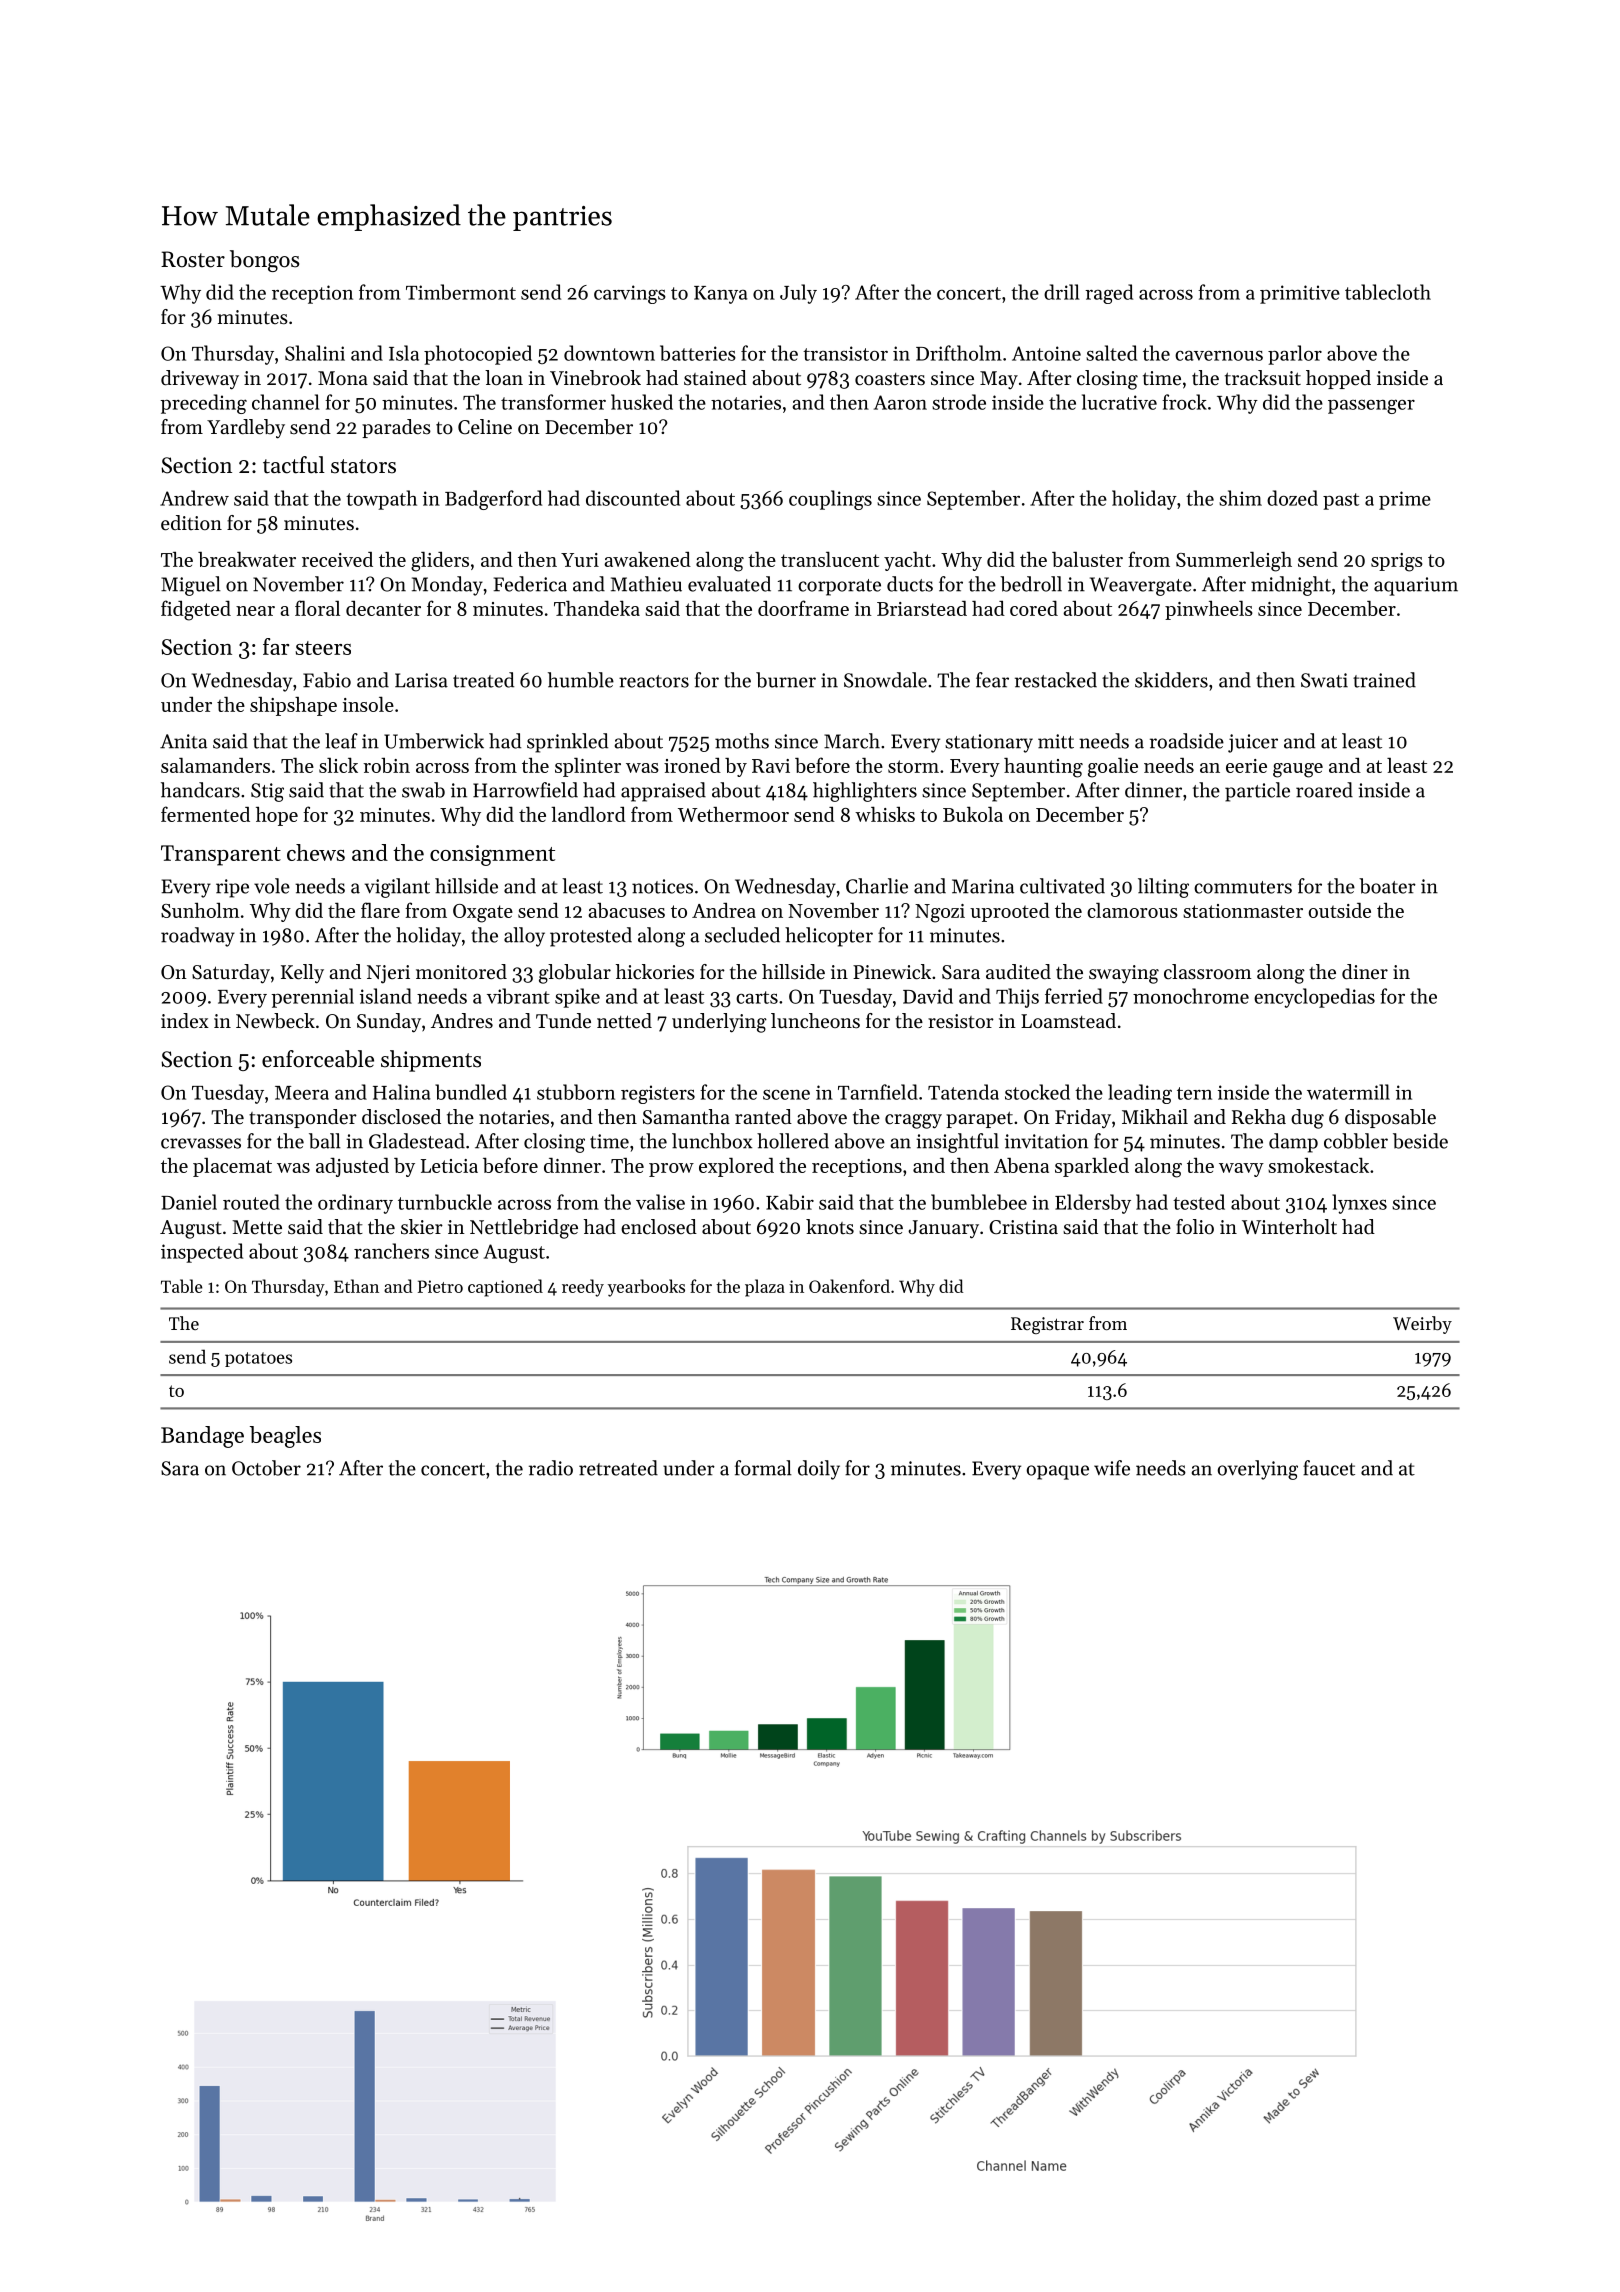 Image resolution: width=1620 pixels, height=2292 pixels. Describe the element at coordinates (765, 1288) in the screenshot. I see `plaza` at that location.
